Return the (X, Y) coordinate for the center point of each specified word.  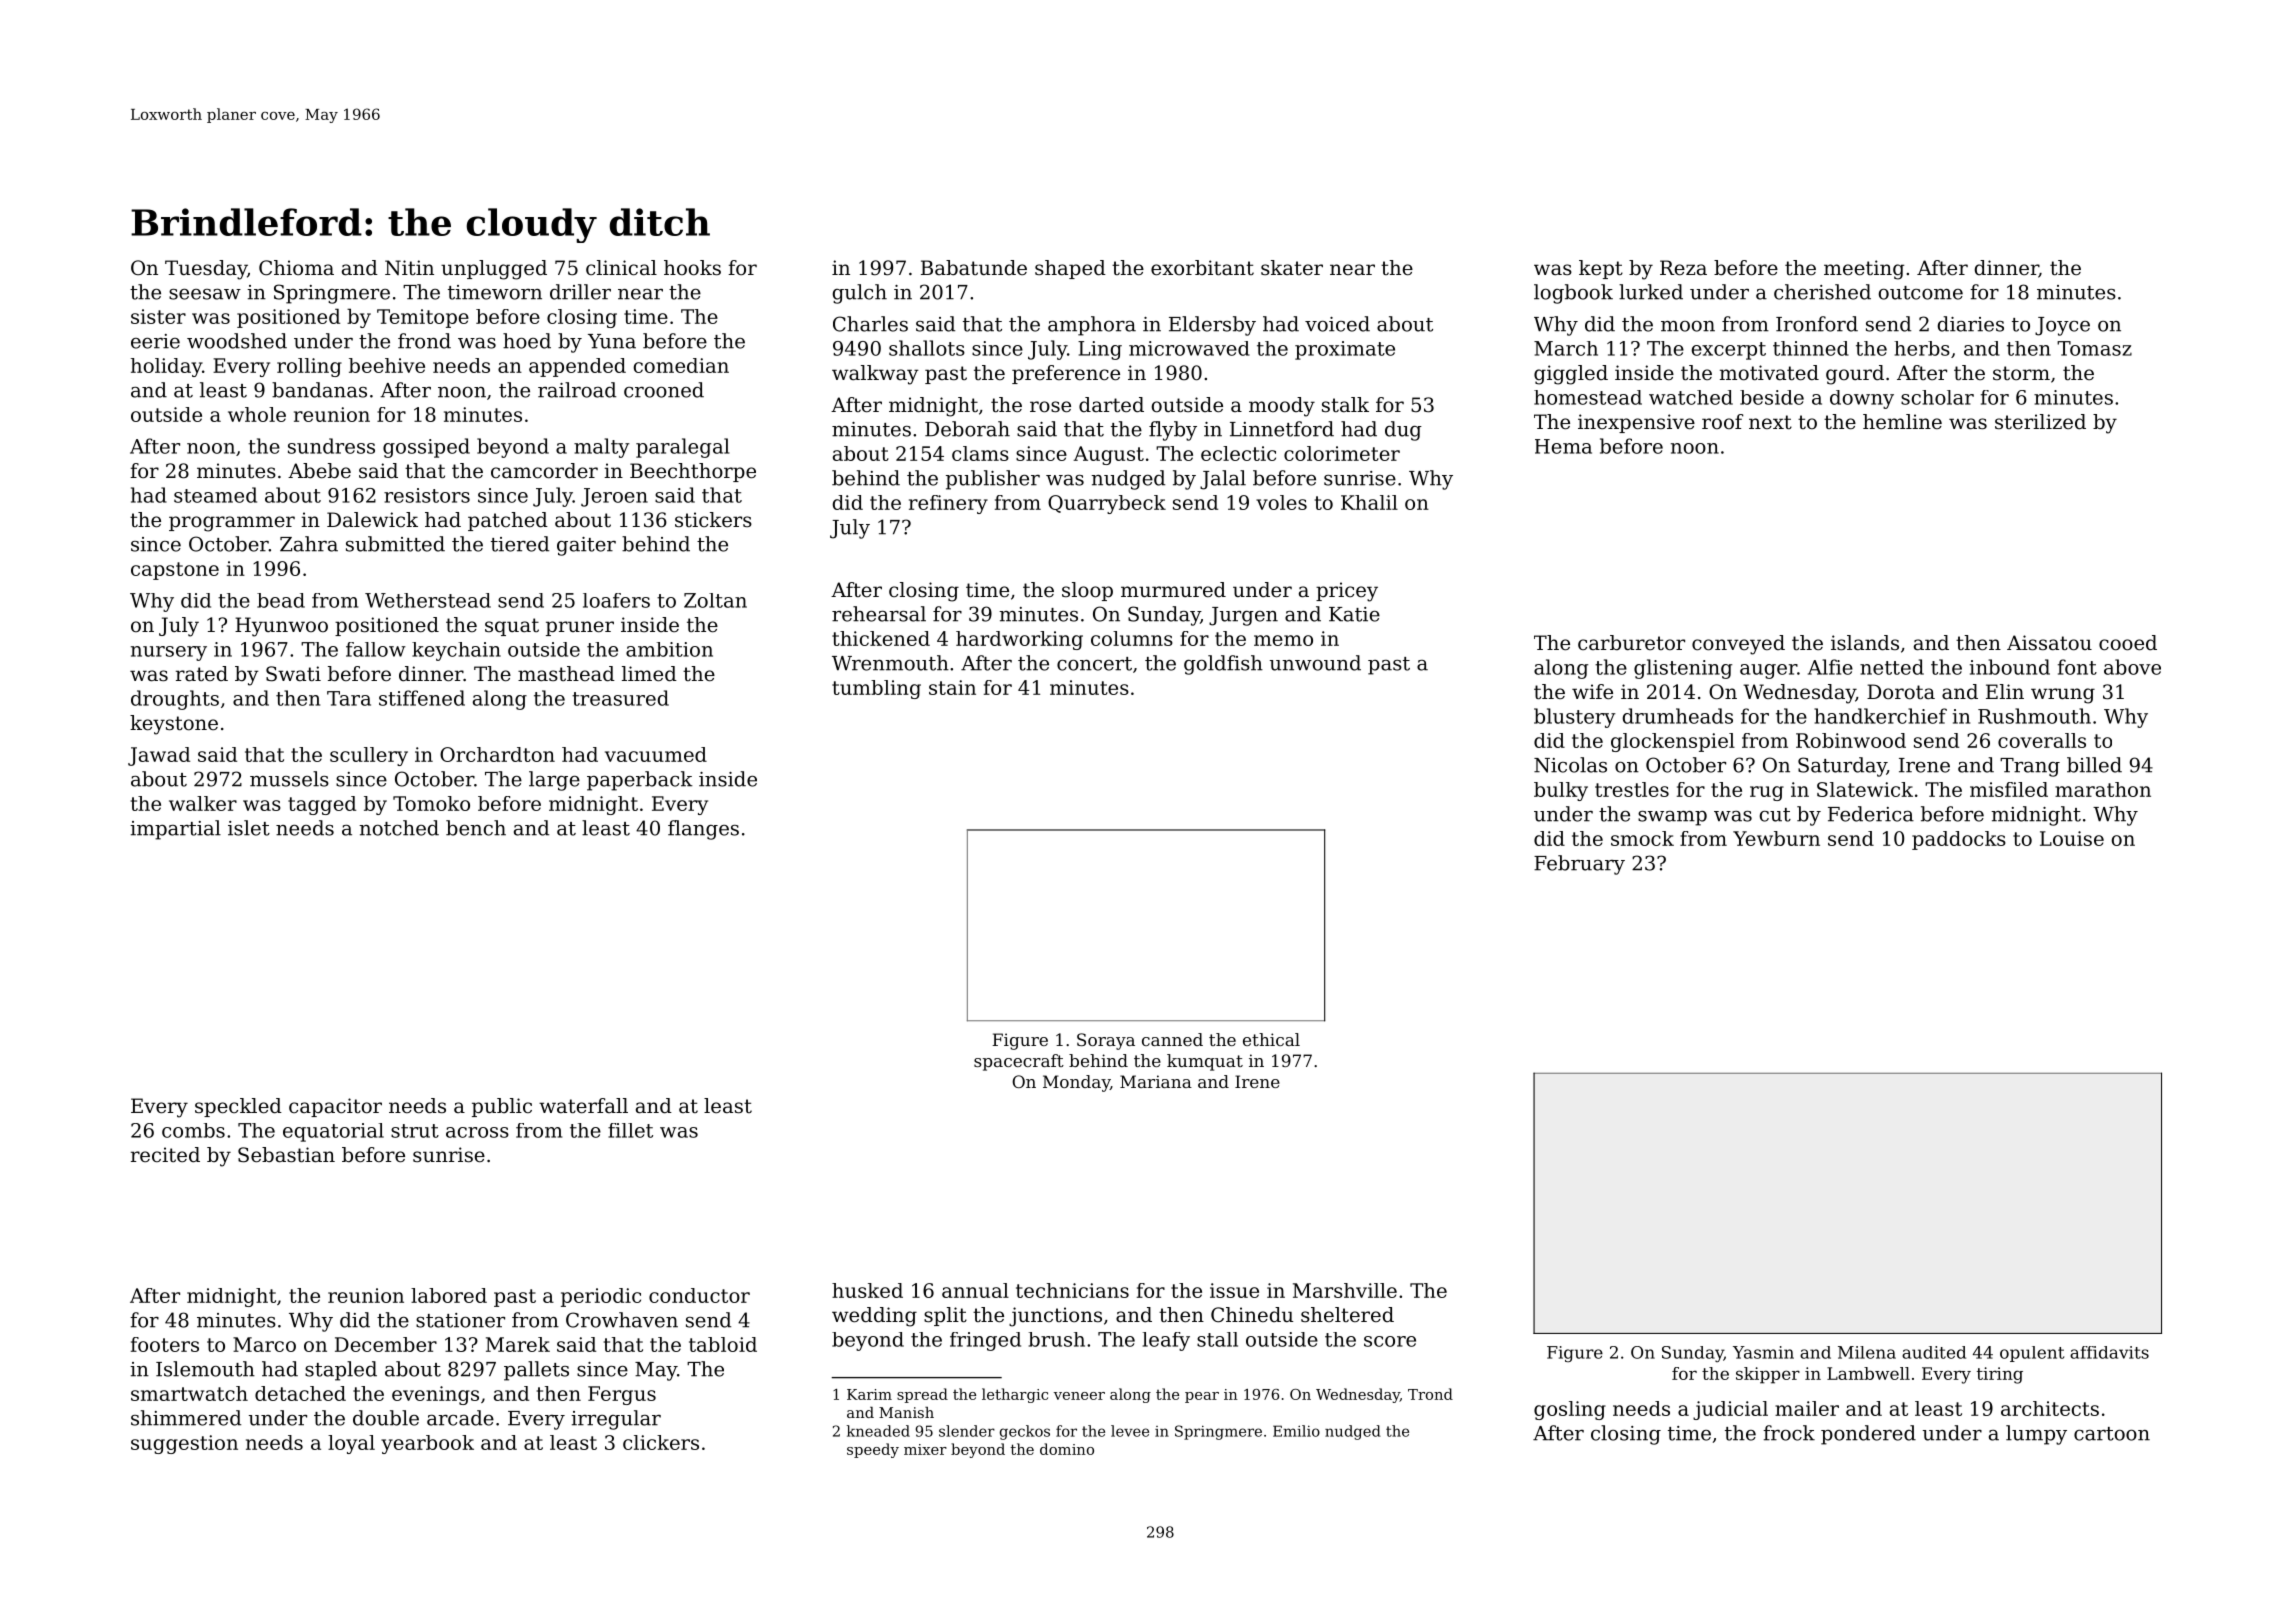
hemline (1902, 421)
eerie (155, 341)
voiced (1337, 324)
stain (952, 687)
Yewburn (1776, 838)
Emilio (1296, 1431)
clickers (661, 1442)
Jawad (159, 756)
